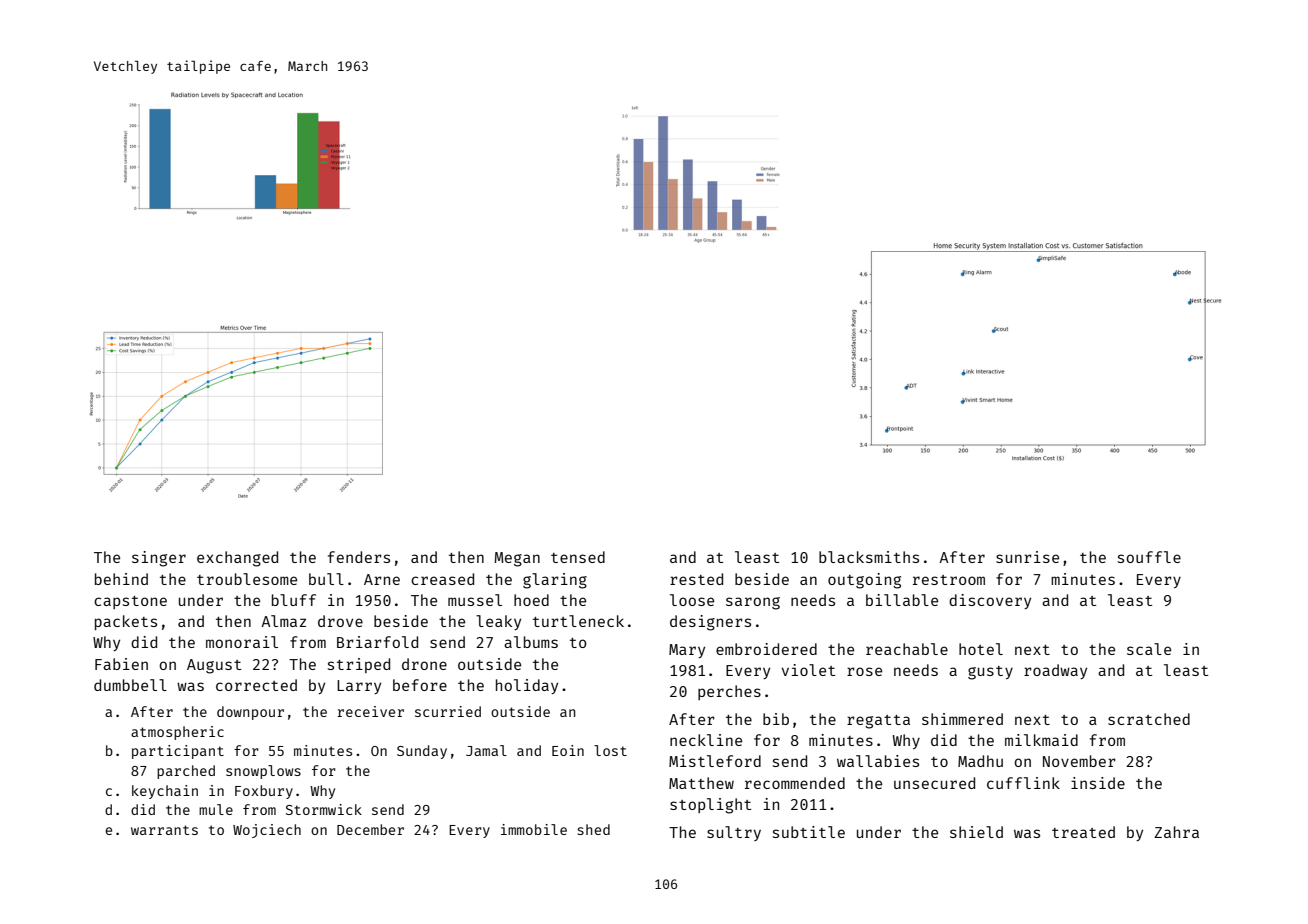 This screenshot has height=924, width=1308. I want to click on leaky, so click(498, 622).
